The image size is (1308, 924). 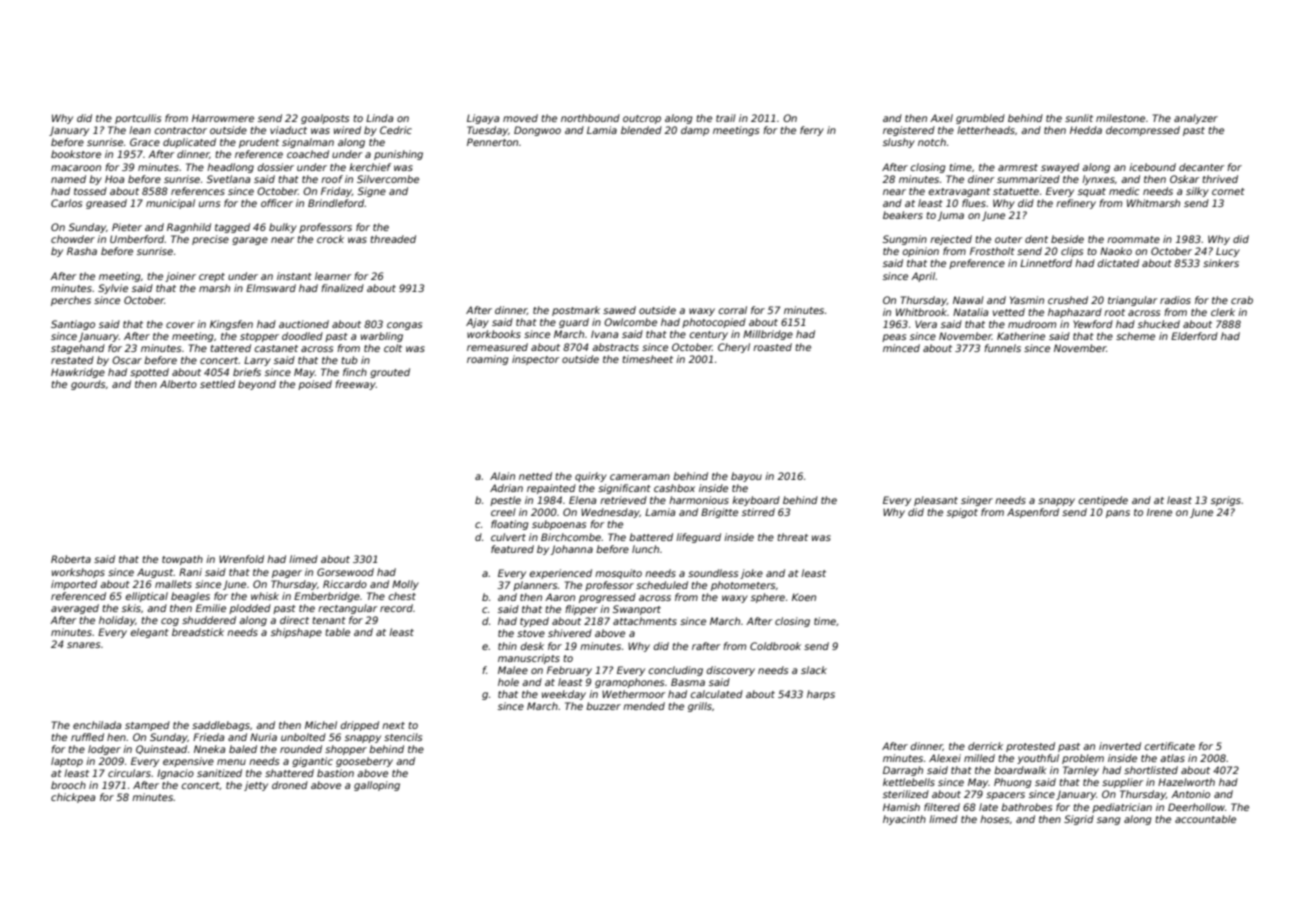 What do you see at coordinates (256, 786) in the image?
I see `jetty` at bounding box center [256, 786].
